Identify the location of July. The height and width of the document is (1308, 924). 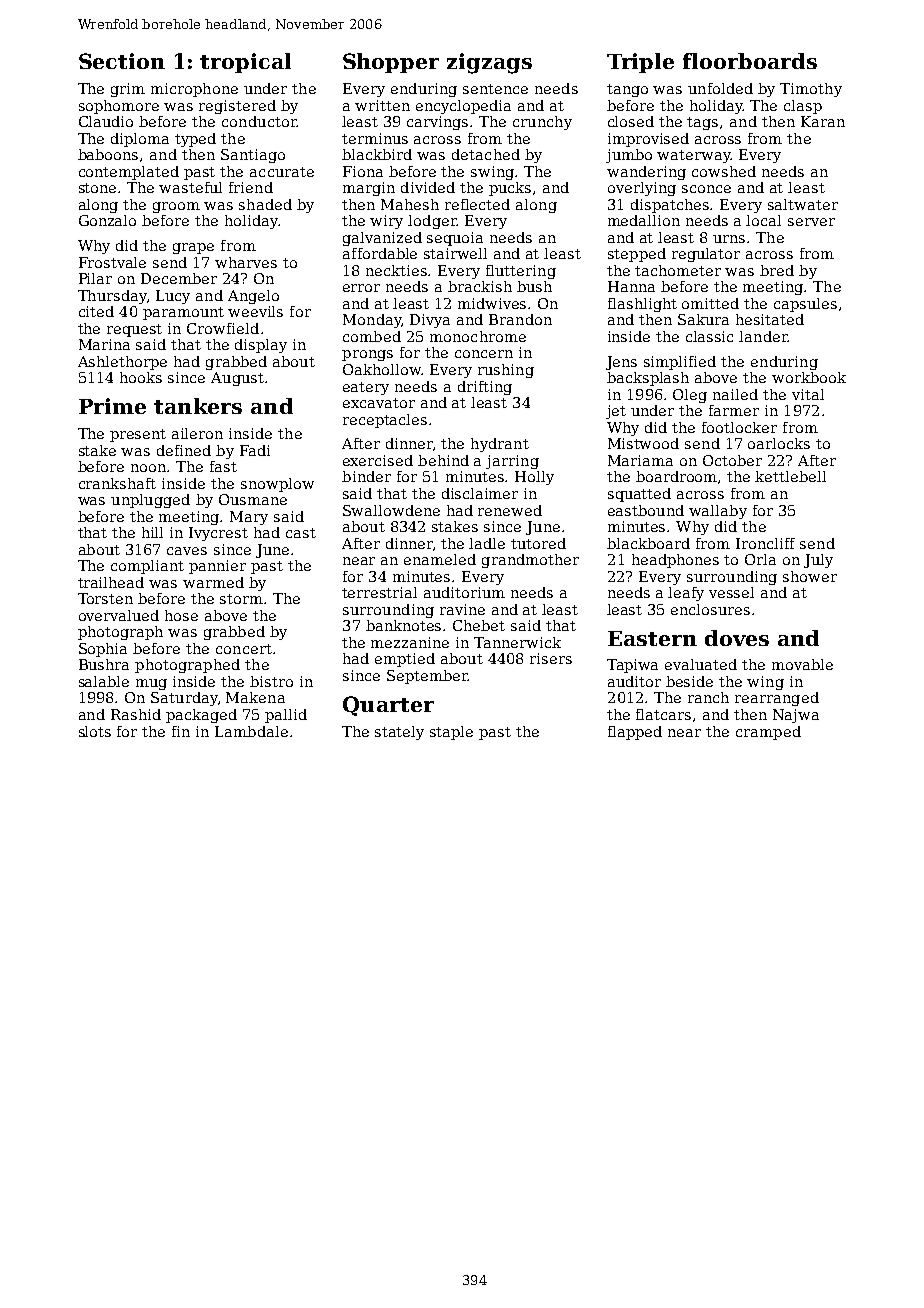
(818, 561).
